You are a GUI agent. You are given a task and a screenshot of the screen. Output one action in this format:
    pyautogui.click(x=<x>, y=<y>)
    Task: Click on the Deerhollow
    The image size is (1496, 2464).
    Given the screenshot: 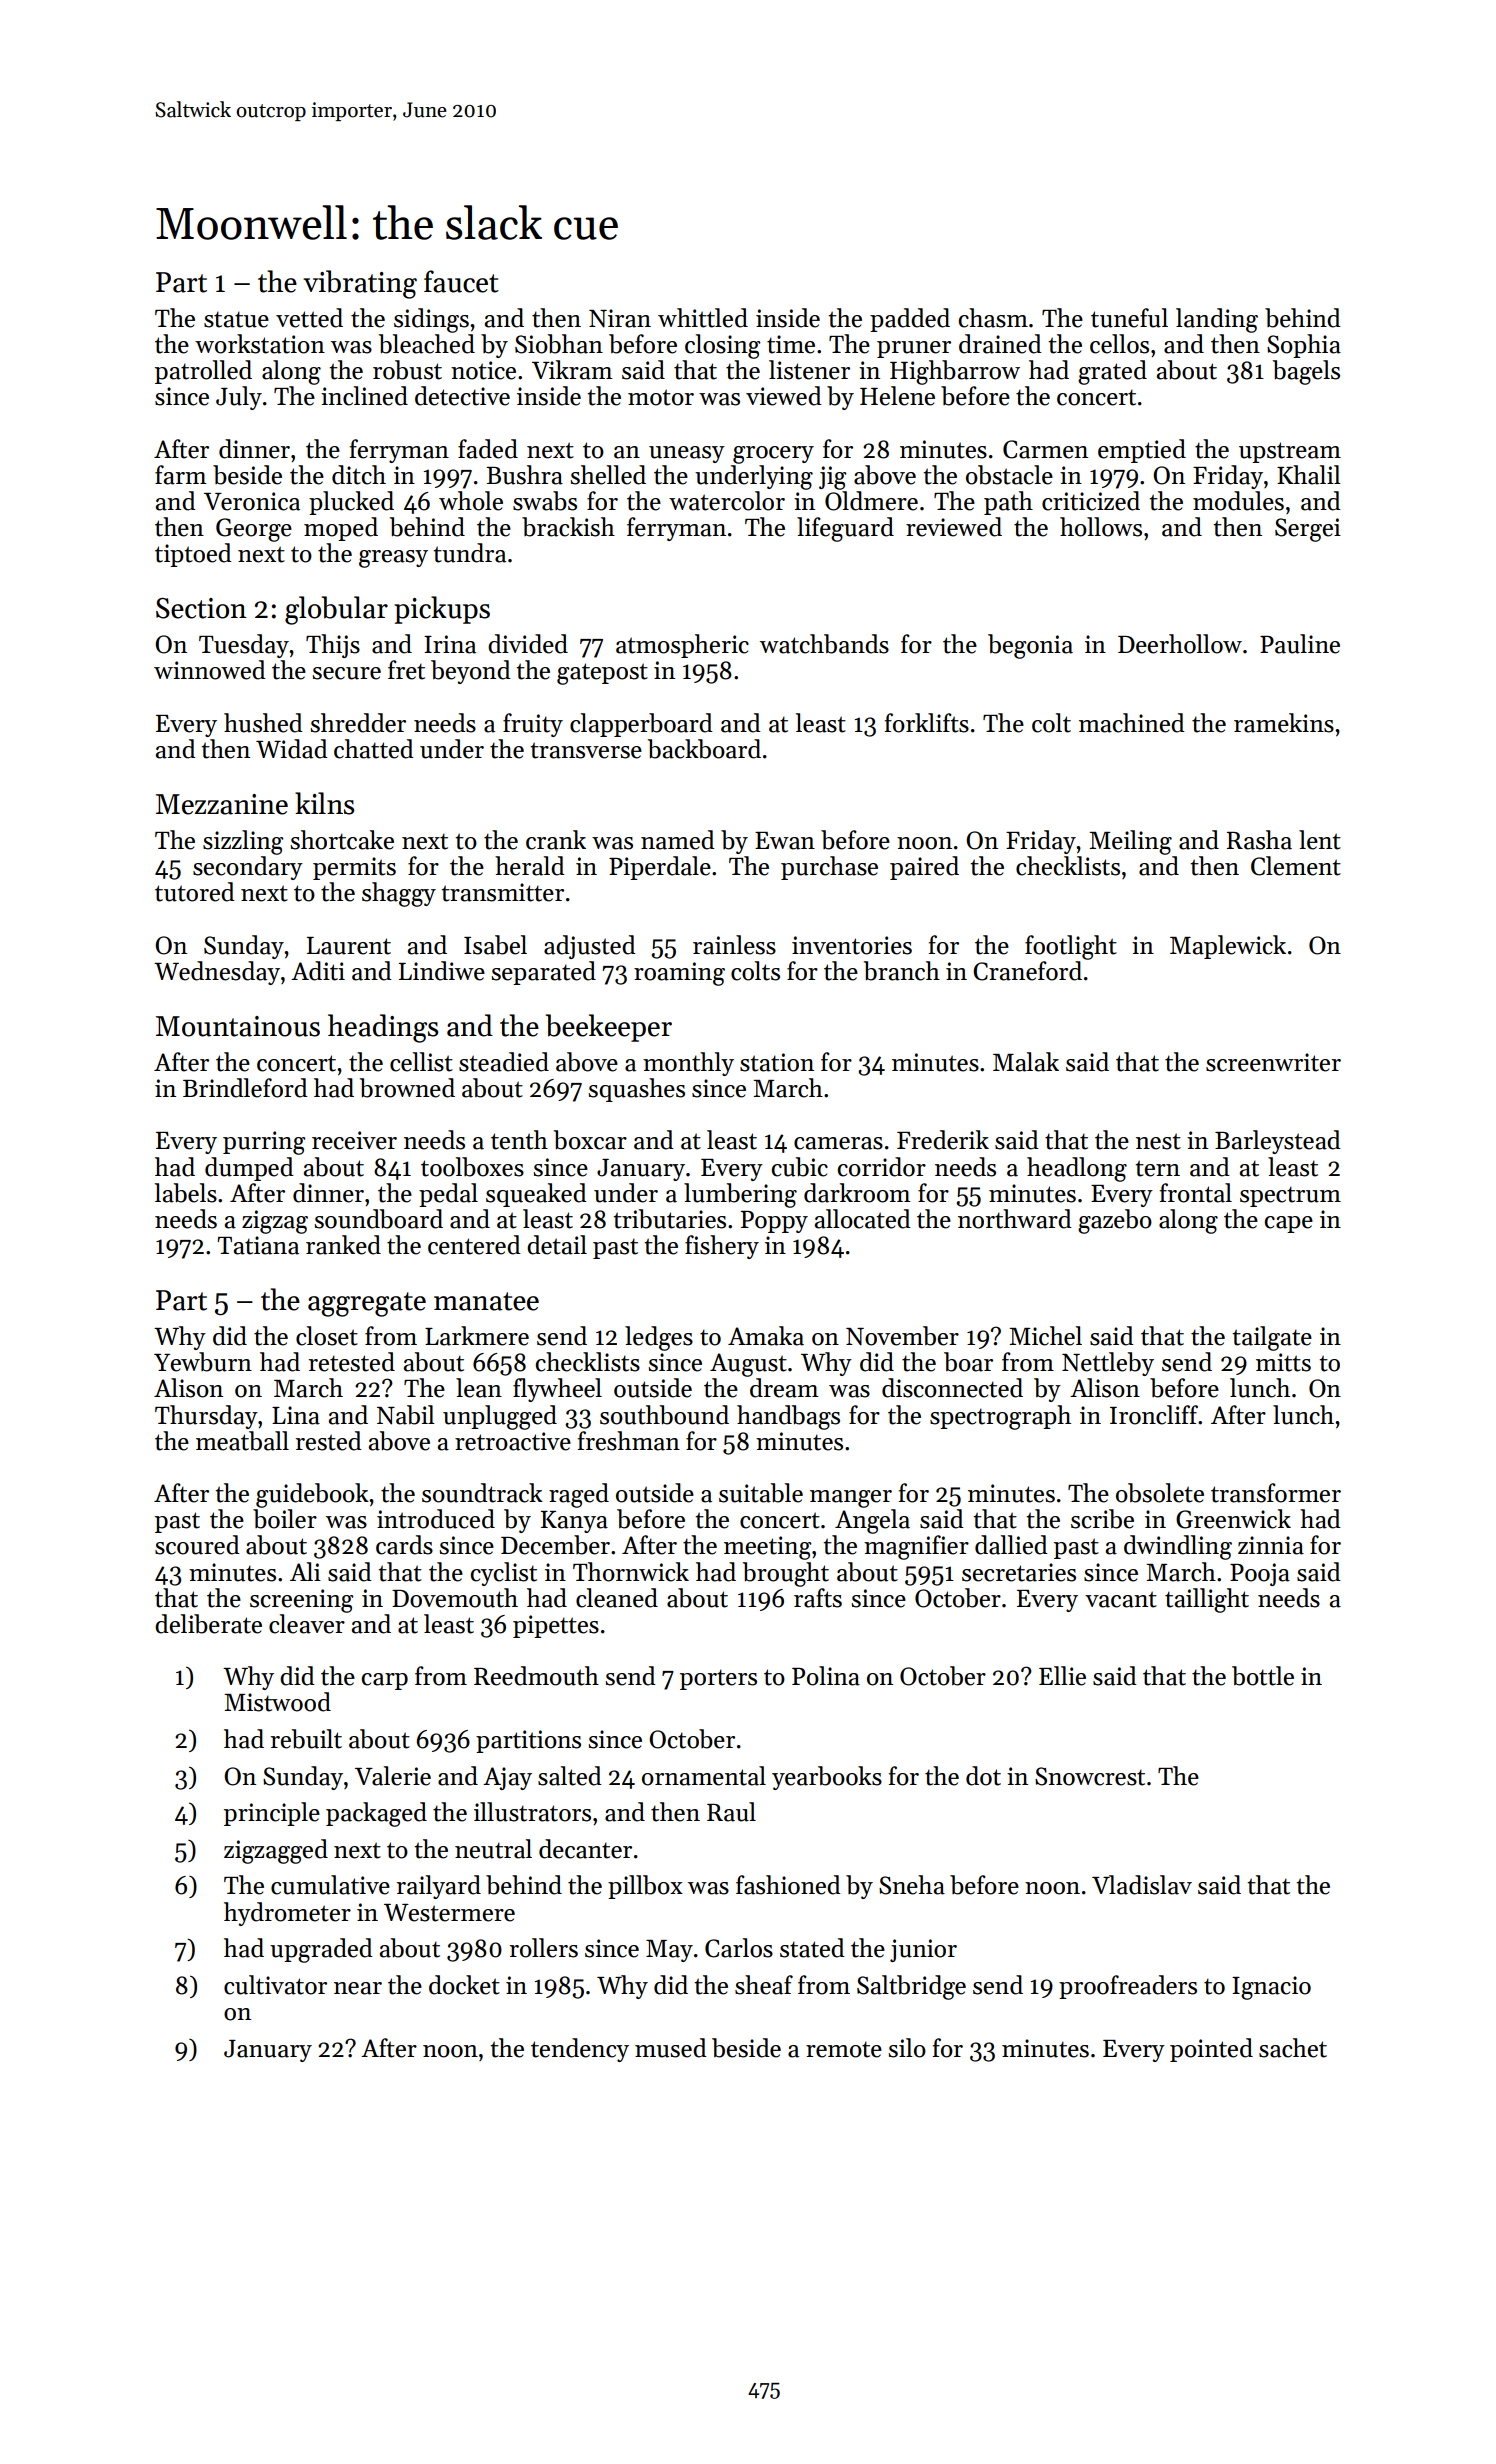 What is the action you would take?
    pyautogui.click(x=1180, y=644)
